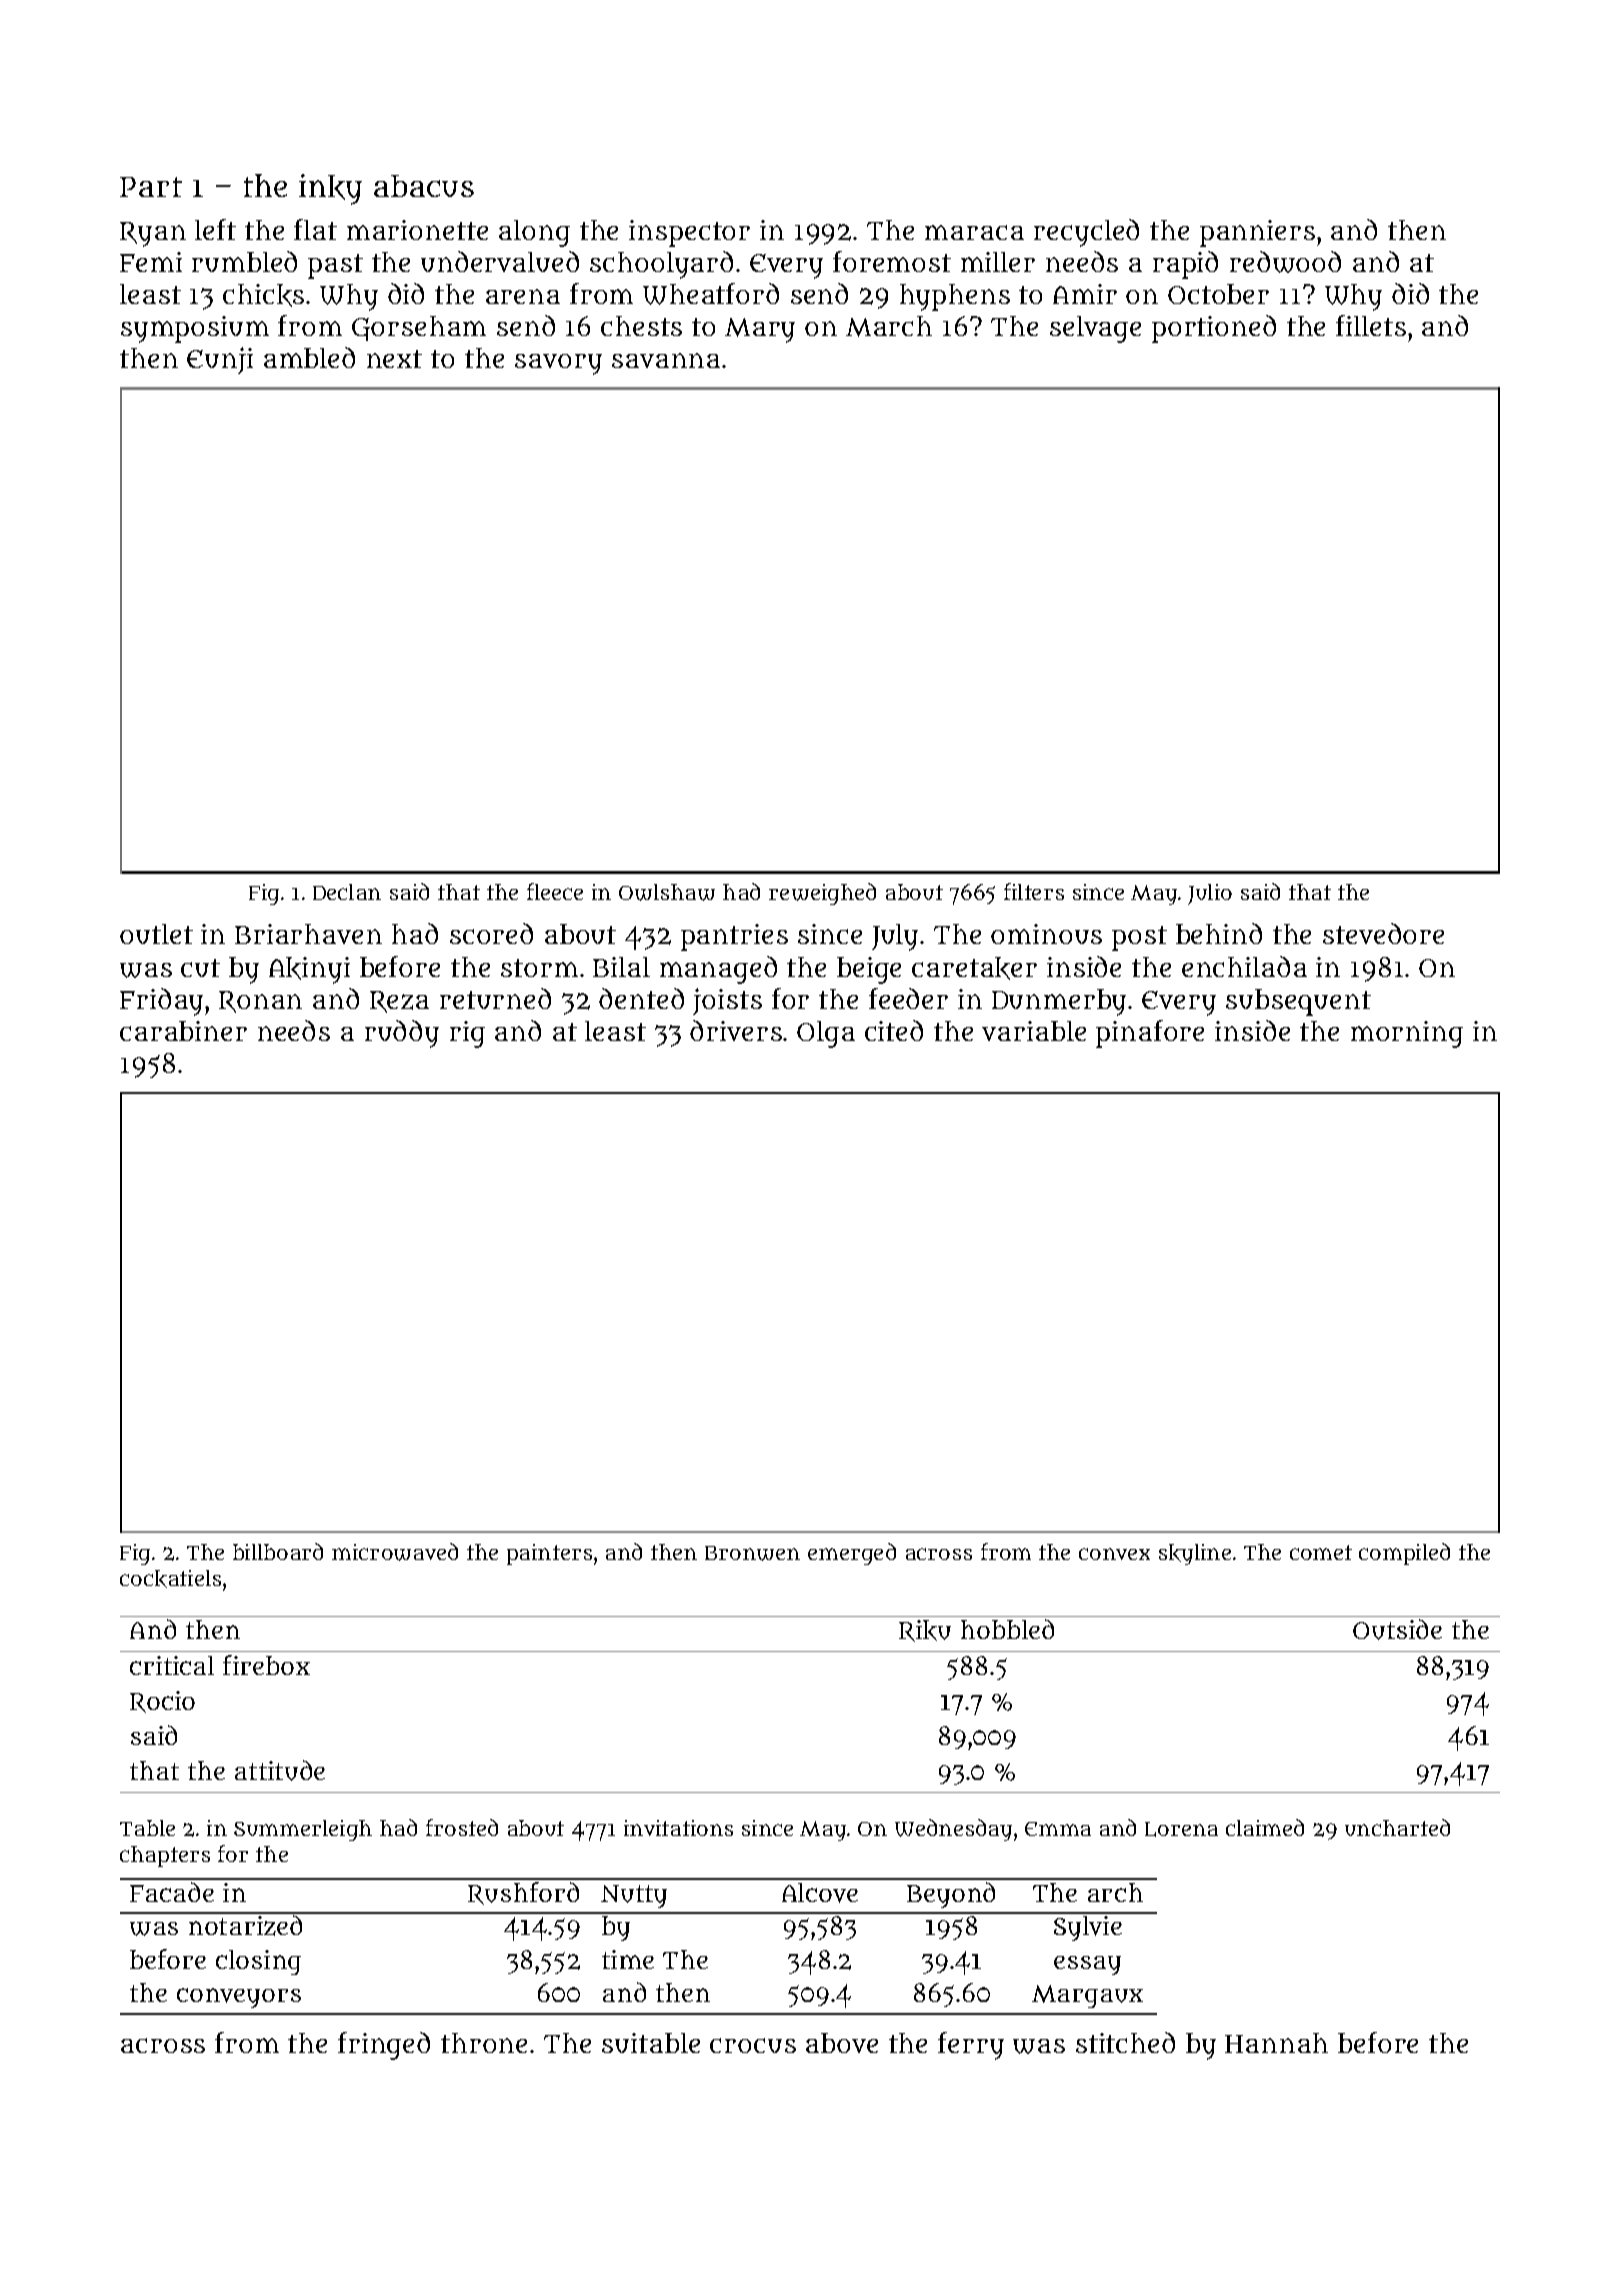  What do you see at coordinates (278, 1551) in the screenshot?
I see `billboard` at bounding box center [278, 1551].
